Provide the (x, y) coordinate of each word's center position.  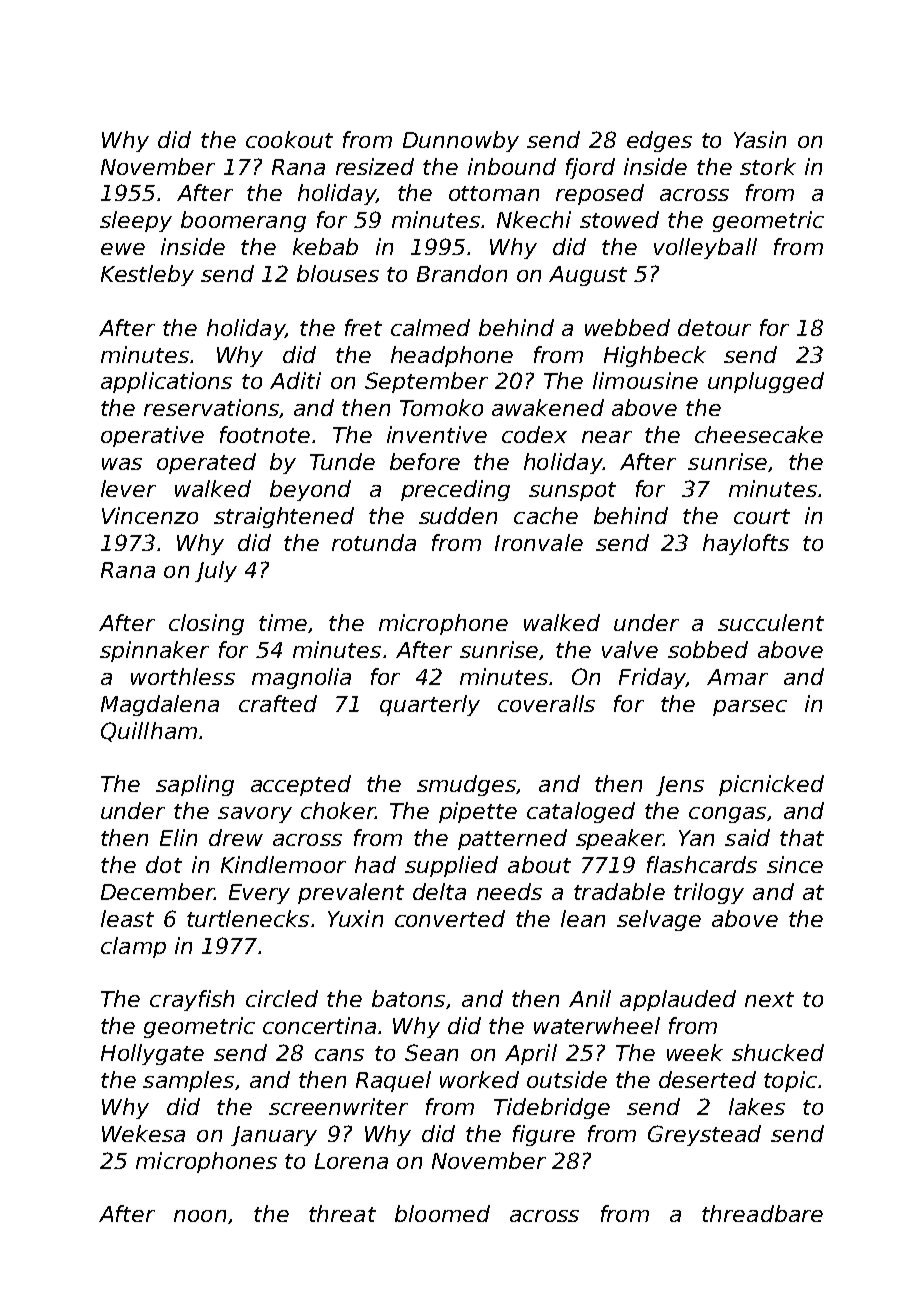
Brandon (462, 273)
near (607, 437)
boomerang (243, 221)
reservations (212, 408)
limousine (645, 380)
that (802, 837)
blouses (338, 273)
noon (200, 1216)
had (375, 864)
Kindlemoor (283, 864)
